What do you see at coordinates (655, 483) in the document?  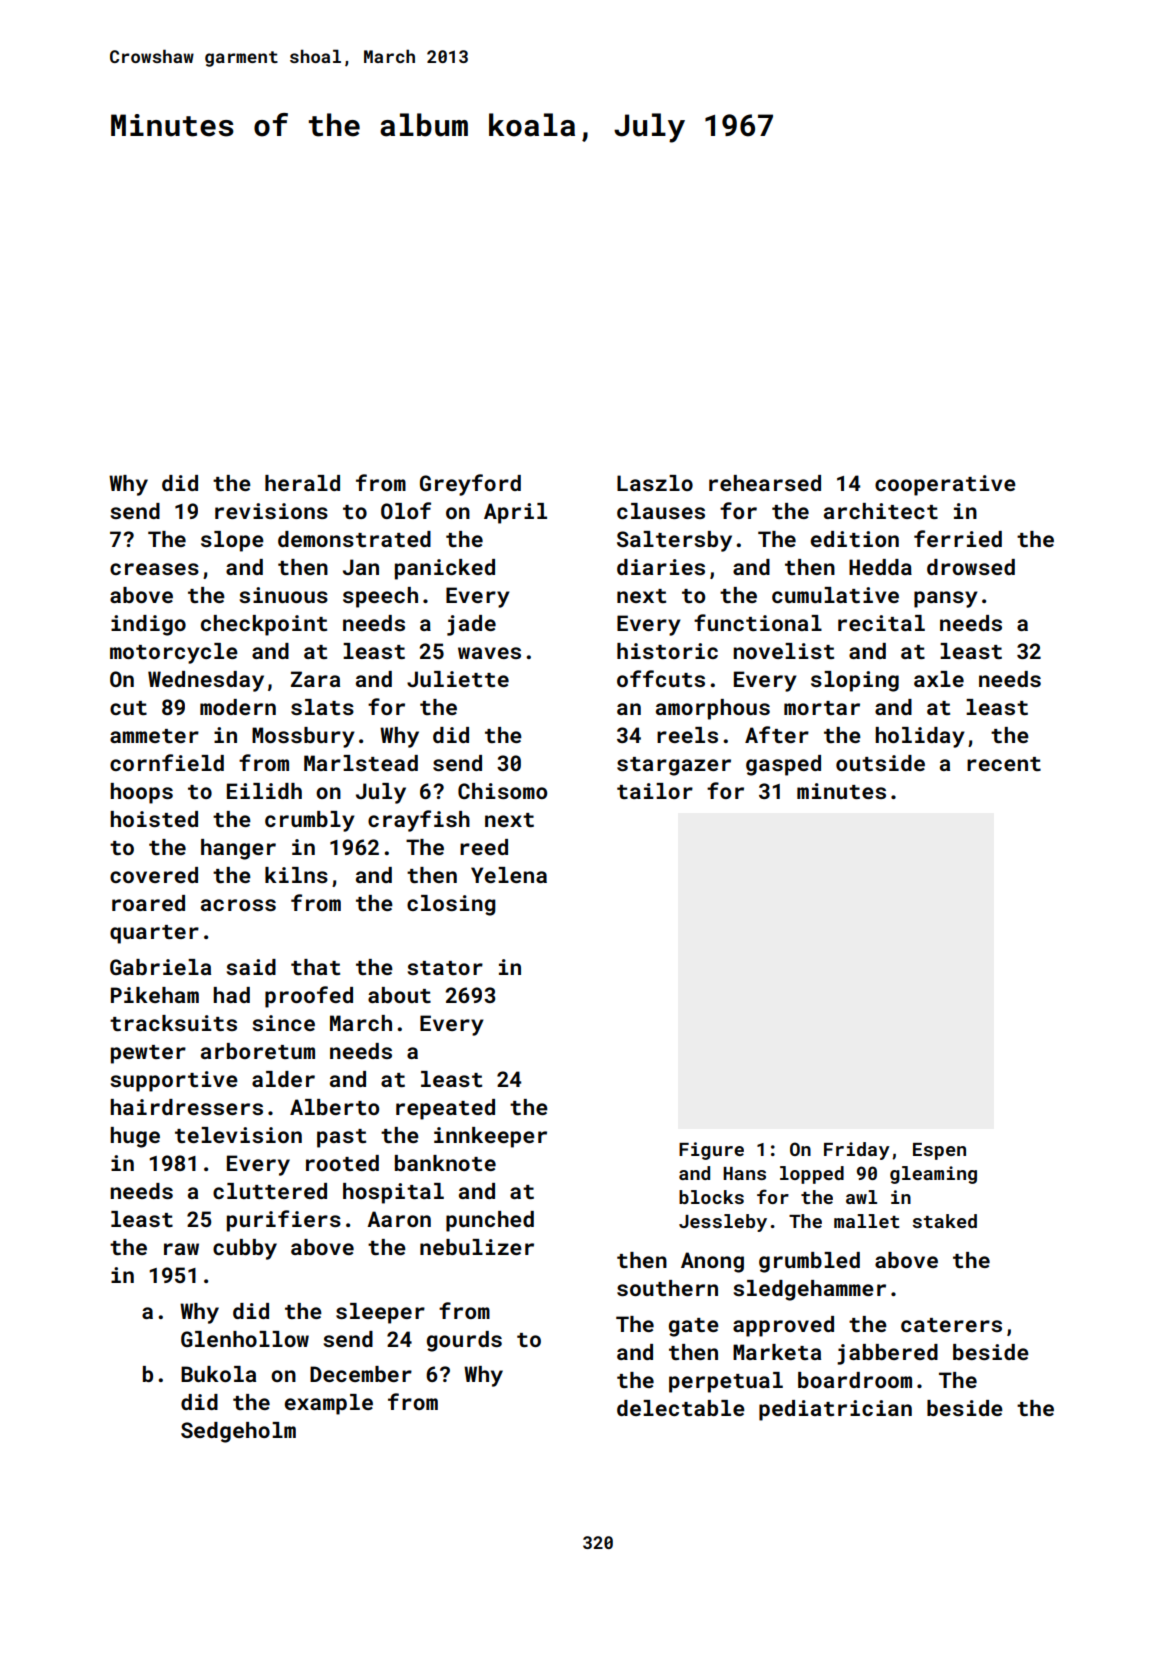 I see `Laszlo` at bounding box center [655, 483].
